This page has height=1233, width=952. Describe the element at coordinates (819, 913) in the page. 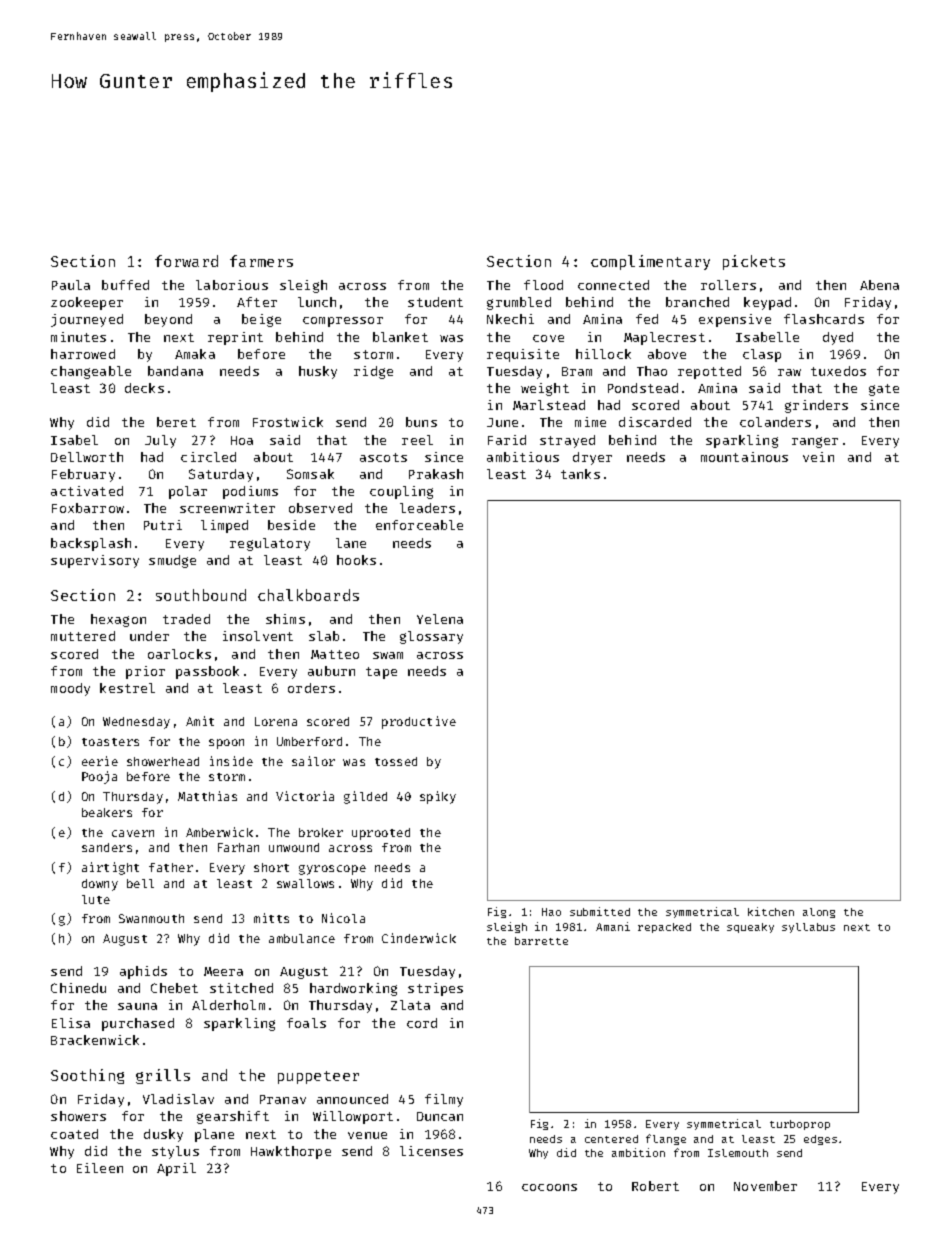

I see `along` at that location.
